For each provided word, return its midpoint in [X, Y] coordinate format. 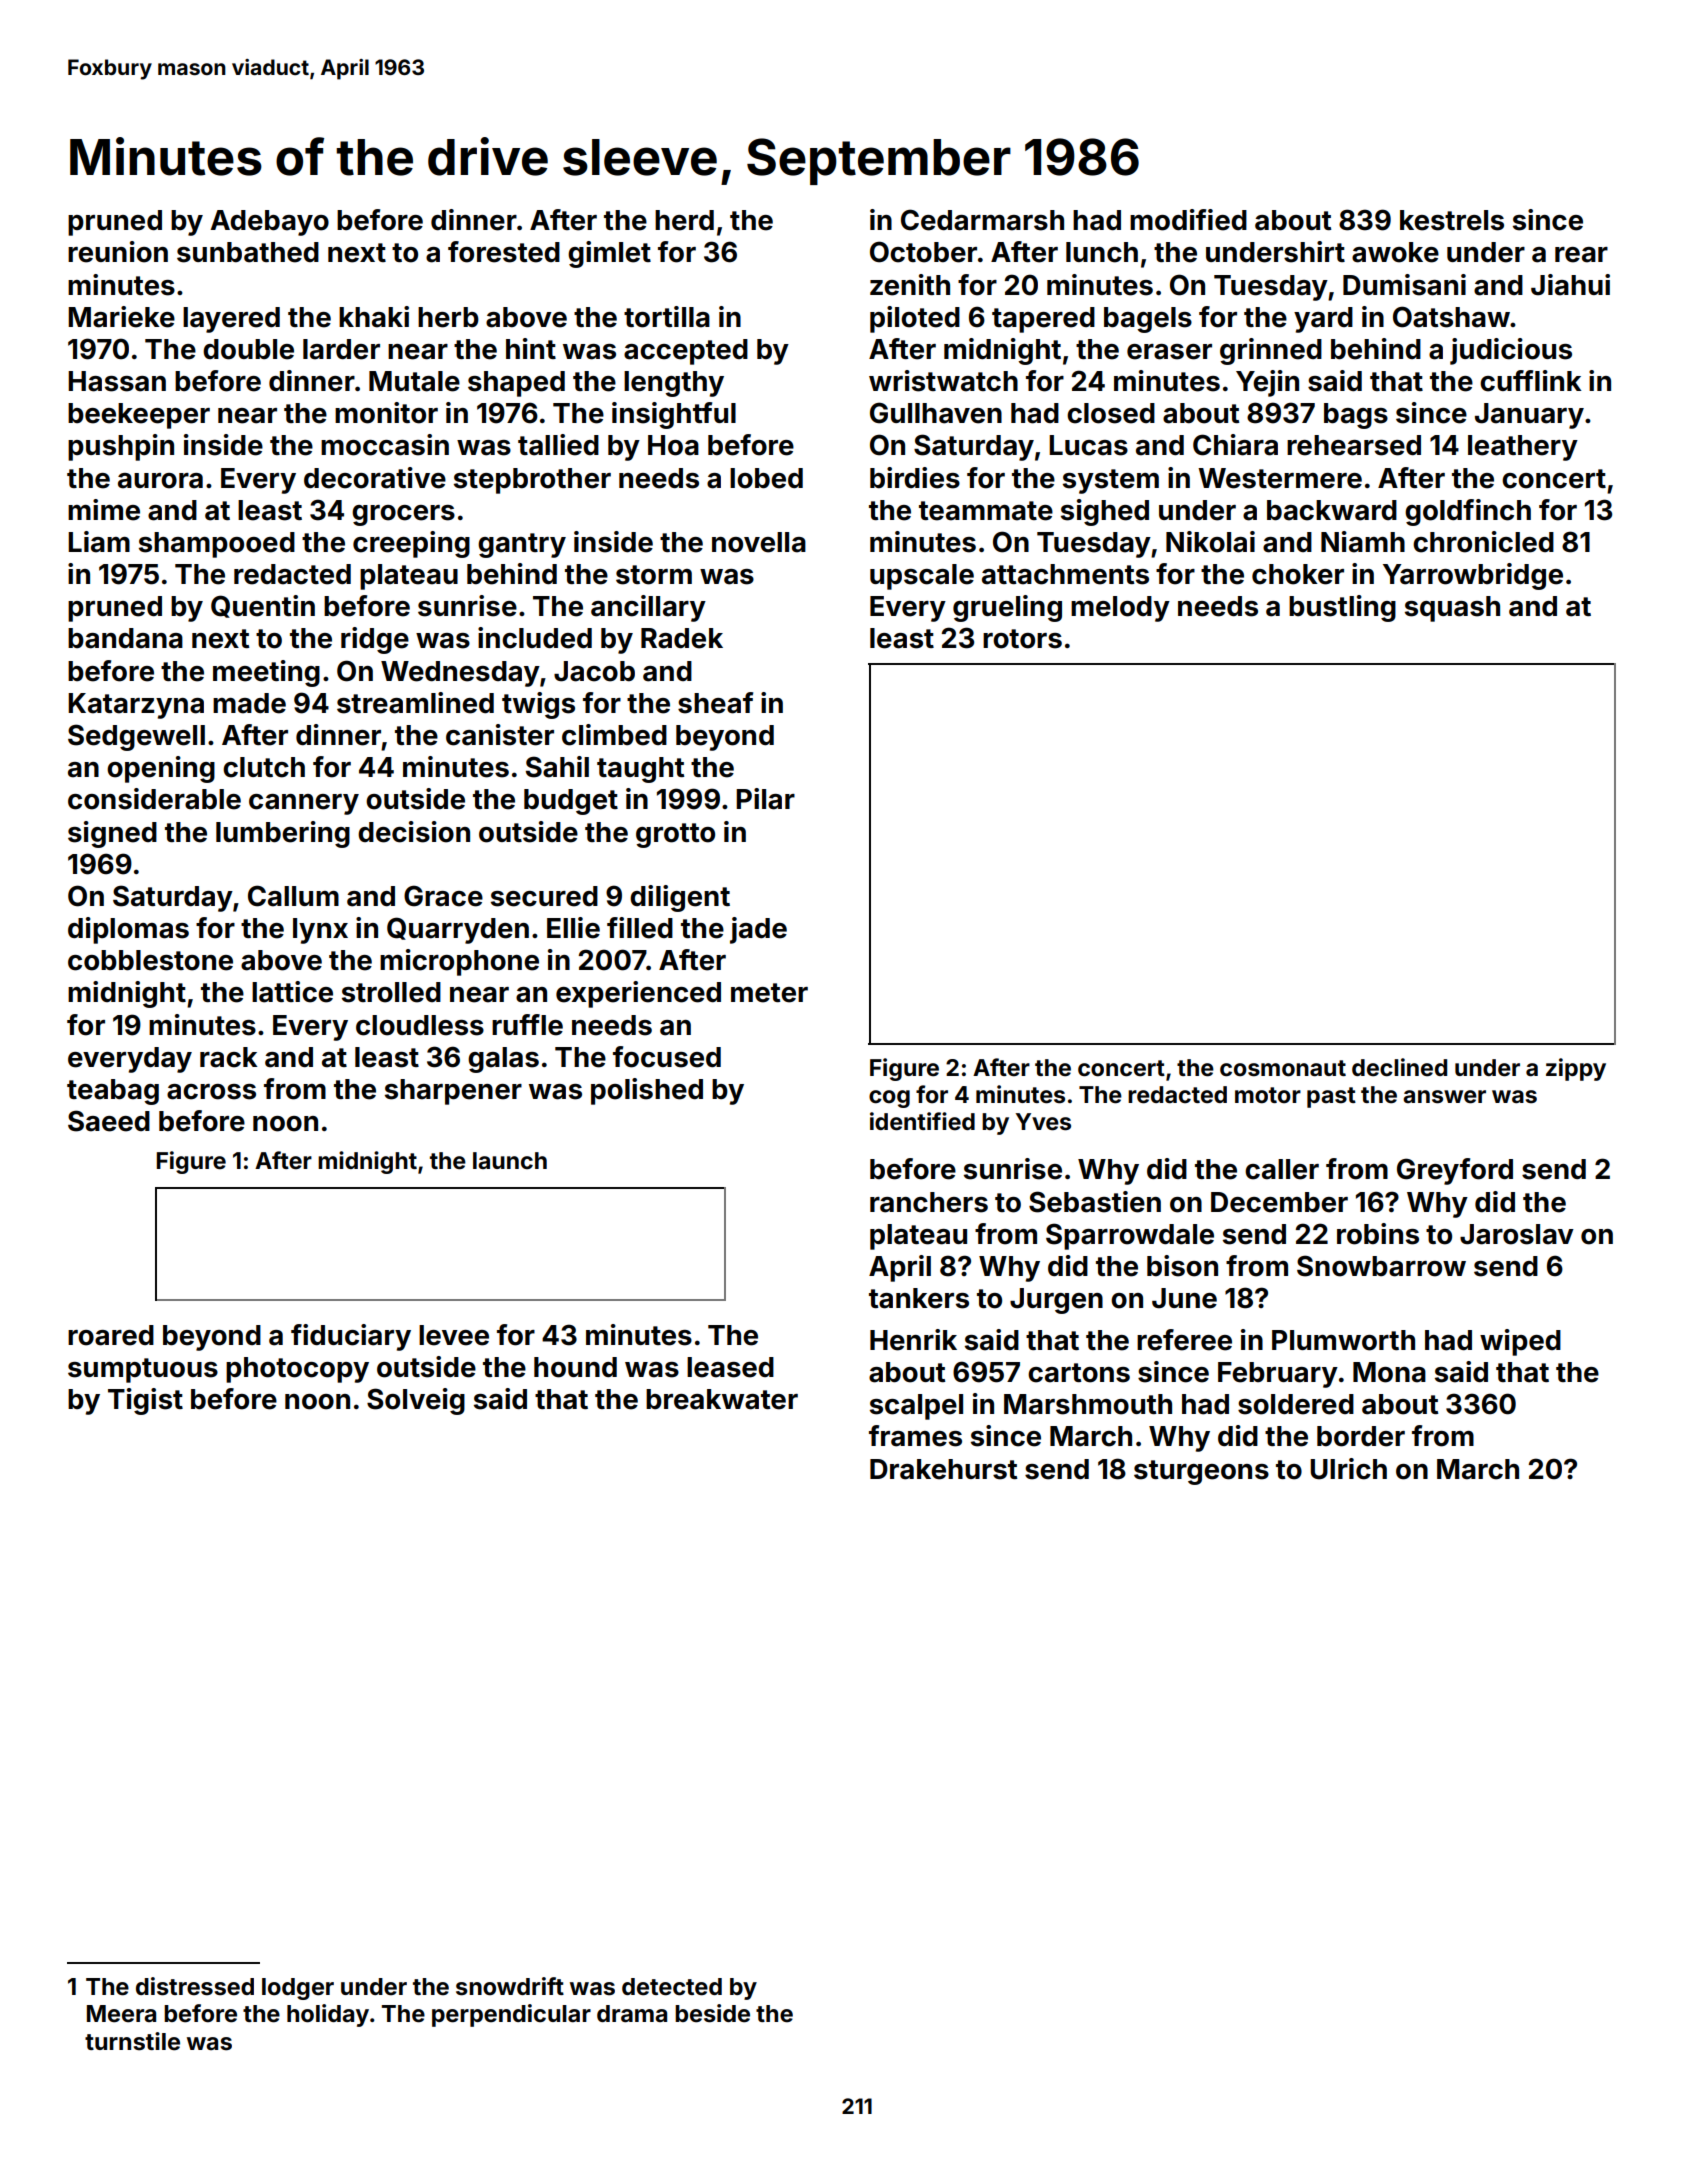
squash [1452, 609]
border [1361, 1436]
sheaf [715, 703]
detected [672, 1987]
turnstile [132, 2041]
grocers [403, 515]
